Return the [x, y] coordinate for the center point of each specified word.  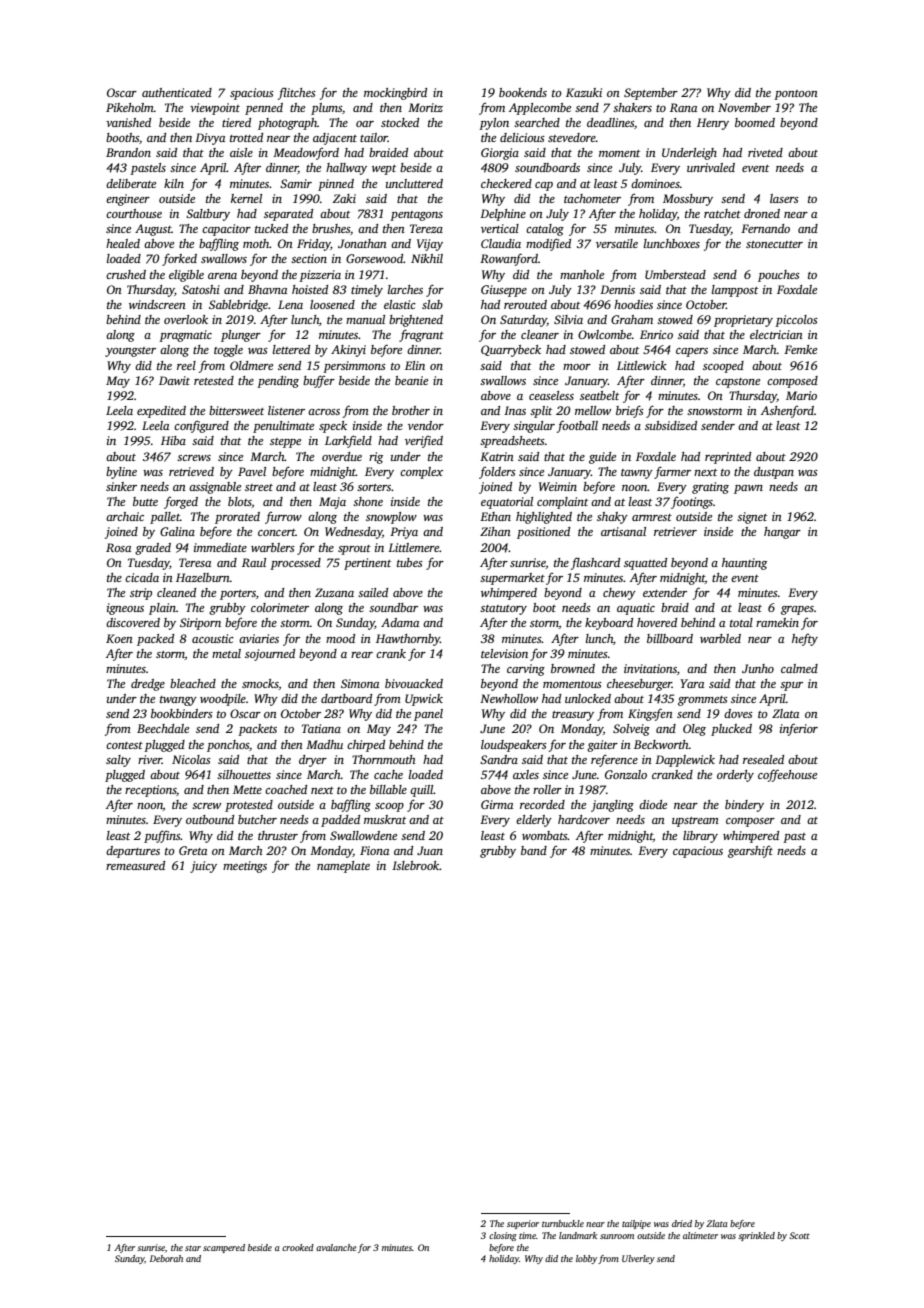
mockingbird [395, 94]
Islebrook [416, 865]
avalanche [336, 1247]
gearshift [750, 852]
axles [526, 774]
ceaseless [551, 395]
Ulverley [638, 1259]
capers [692, 352]
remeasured [135, 865]
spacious [252, 94]
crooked [298, 1247]
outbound [210, 819]
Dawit [174, 380]
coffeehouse [787, 775]
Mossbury [688, 200]
